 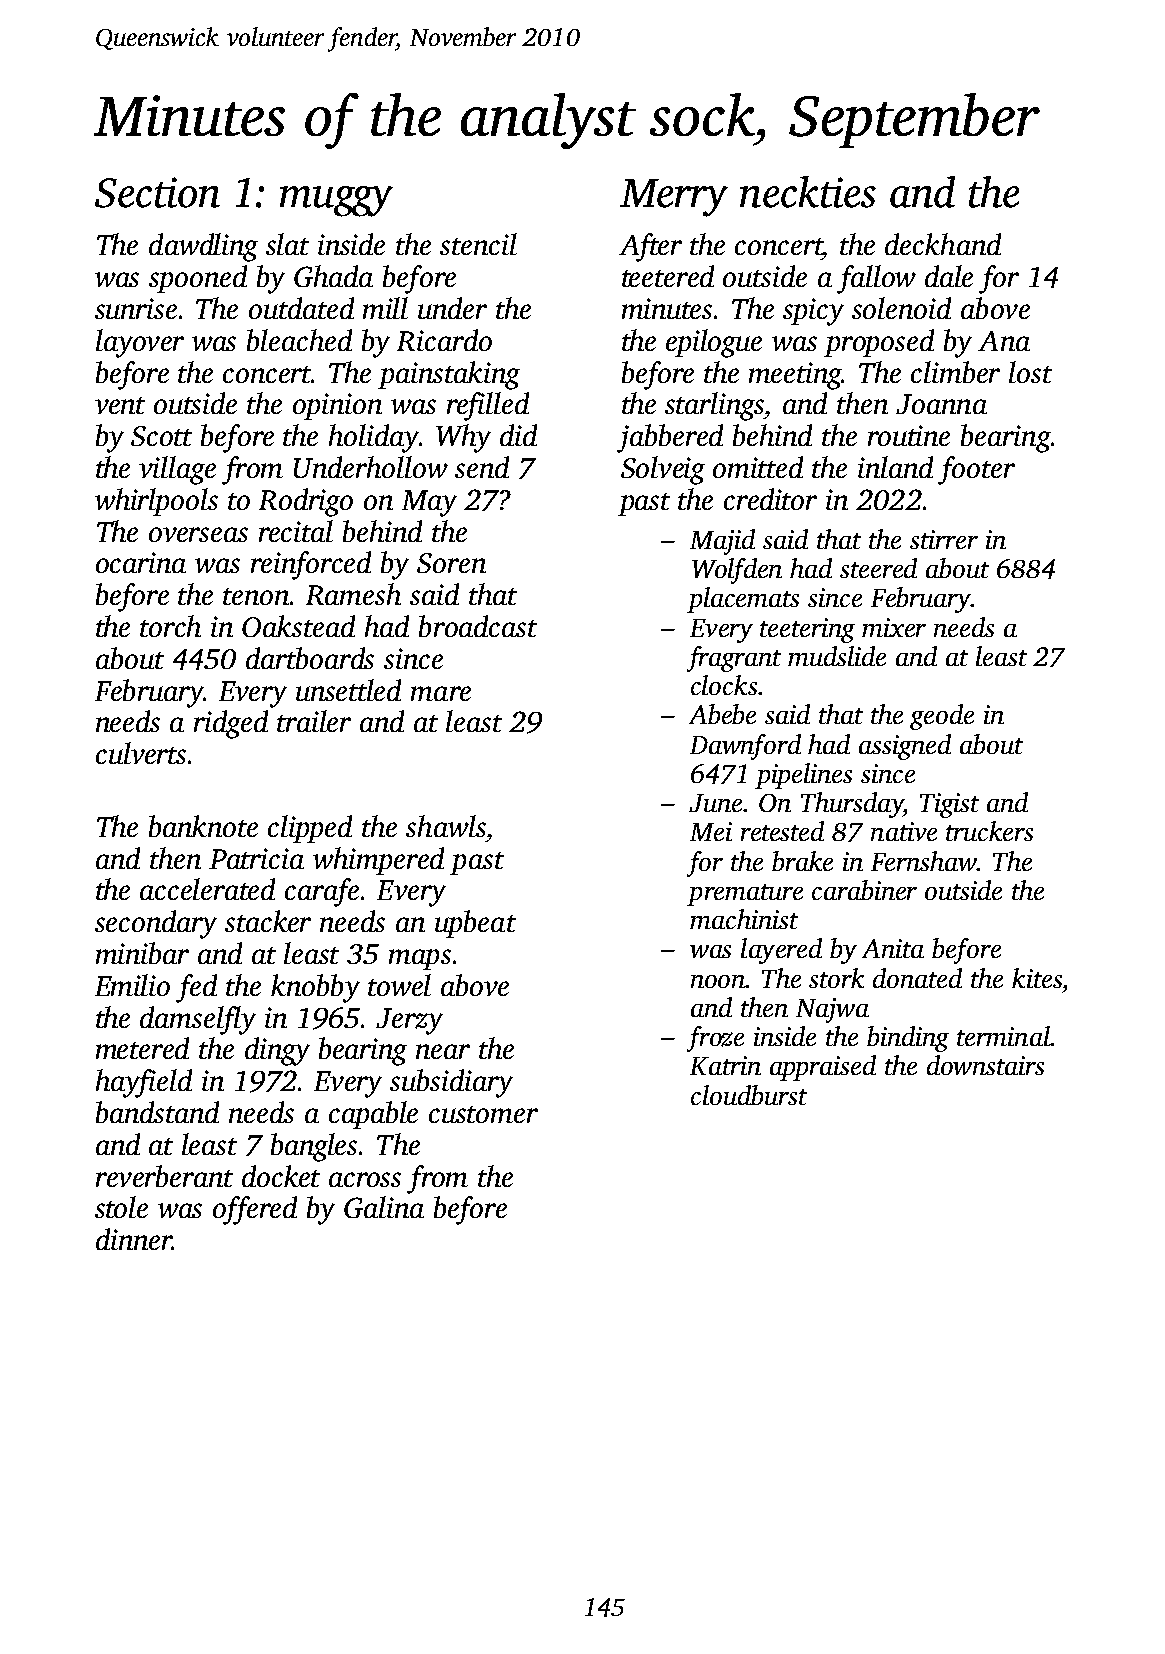 I want to click on geode, so click(x=942, y=717).
